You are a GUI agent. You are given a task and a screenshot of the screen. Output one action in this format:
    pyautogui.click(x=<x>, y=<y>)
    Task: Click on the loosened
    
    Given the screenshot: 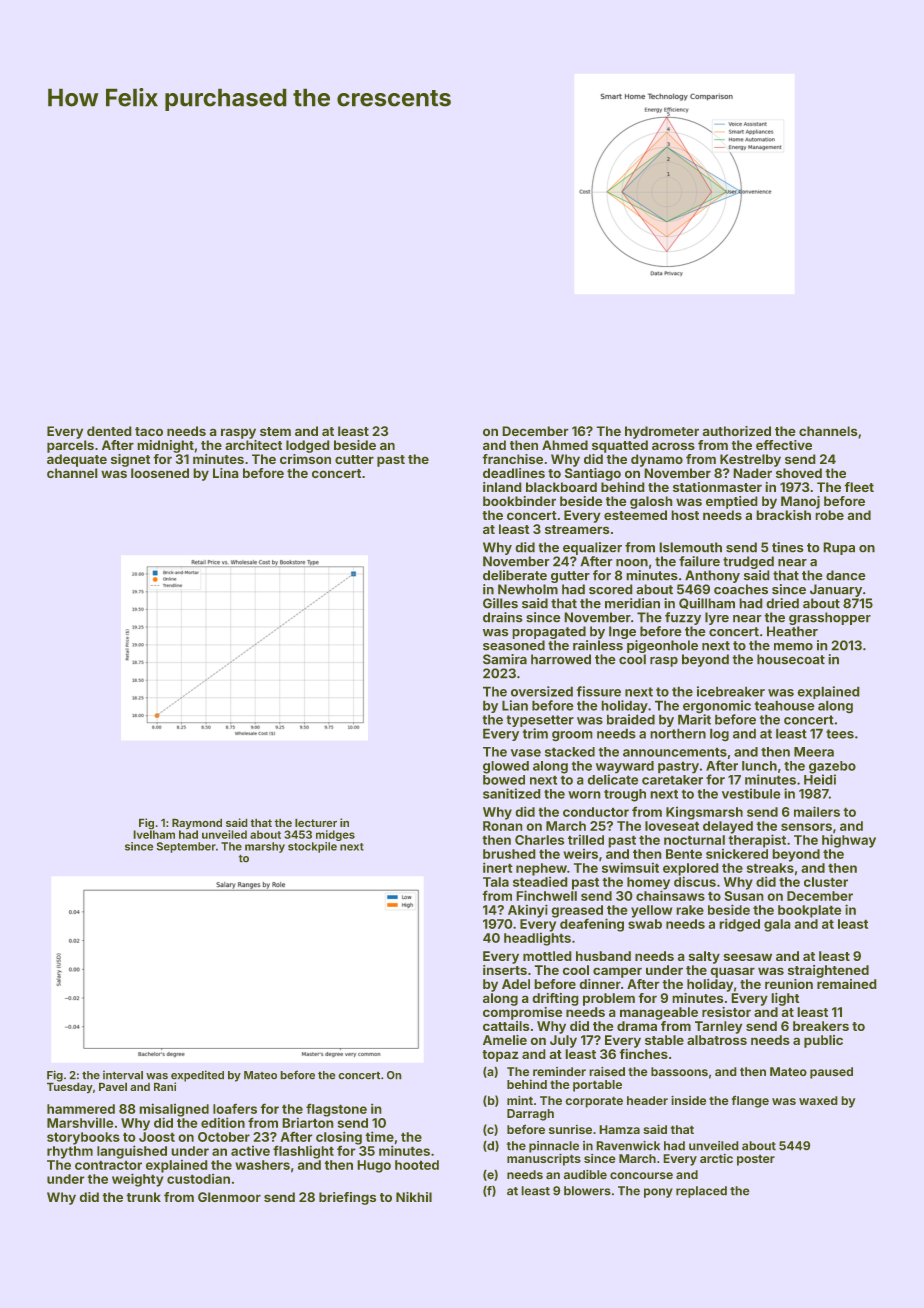 What is the action you would take?
    pyautogui.click(x=160, y=473)
